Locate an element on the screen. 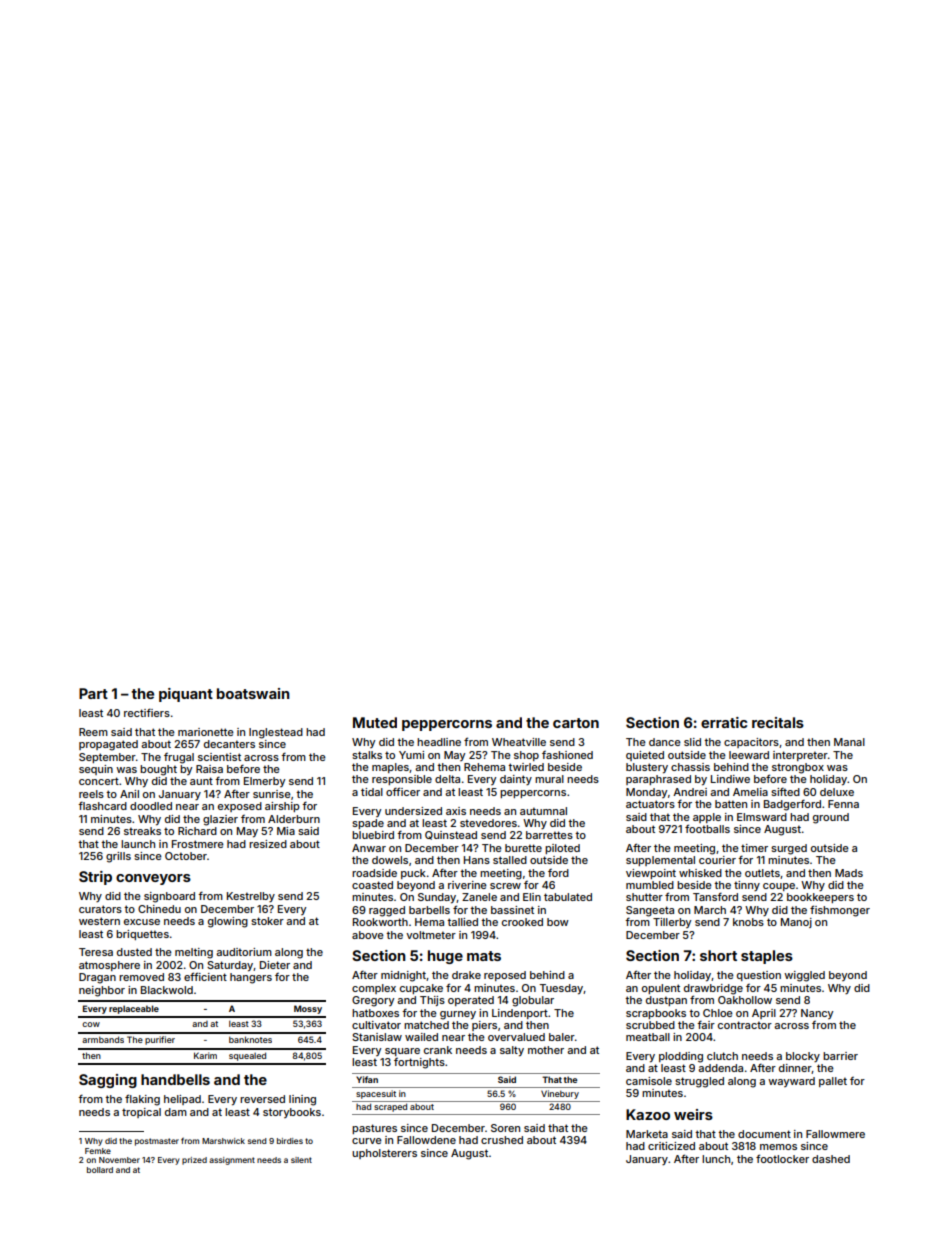 This screenshot has height=1233, width=952. dashed is located at coordinates (831, 1159).
